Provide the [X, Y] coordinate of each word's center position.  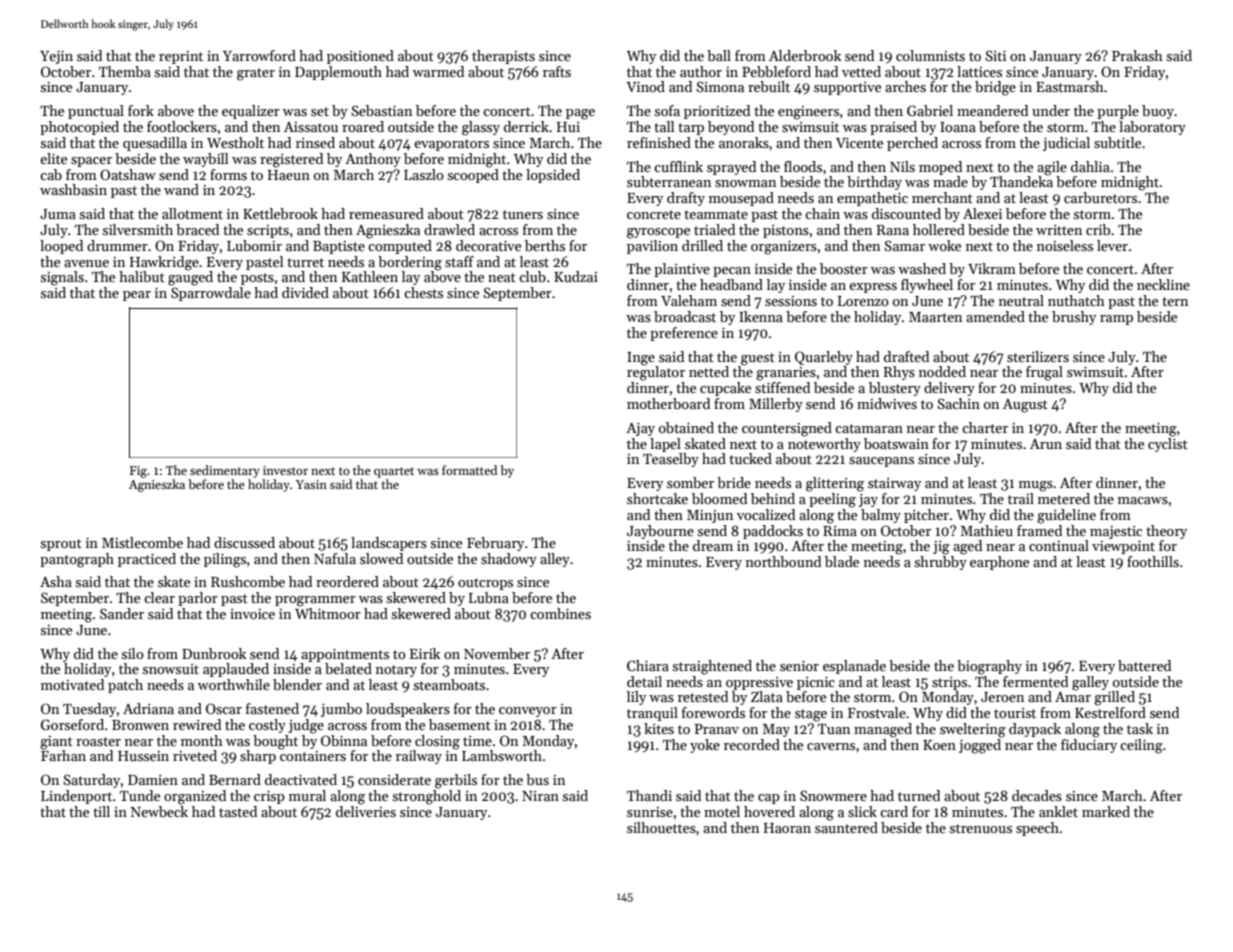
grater [256, 74]
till [101, 811]
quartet [394, 472]
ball [719, 55]
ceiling [1141, 746]
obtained [686, 427]
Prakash [1137, 55]
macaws [1143, 500]
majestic [1116, 532]
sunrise [650, 812]
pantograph [77, 560]
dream [713, 545]
